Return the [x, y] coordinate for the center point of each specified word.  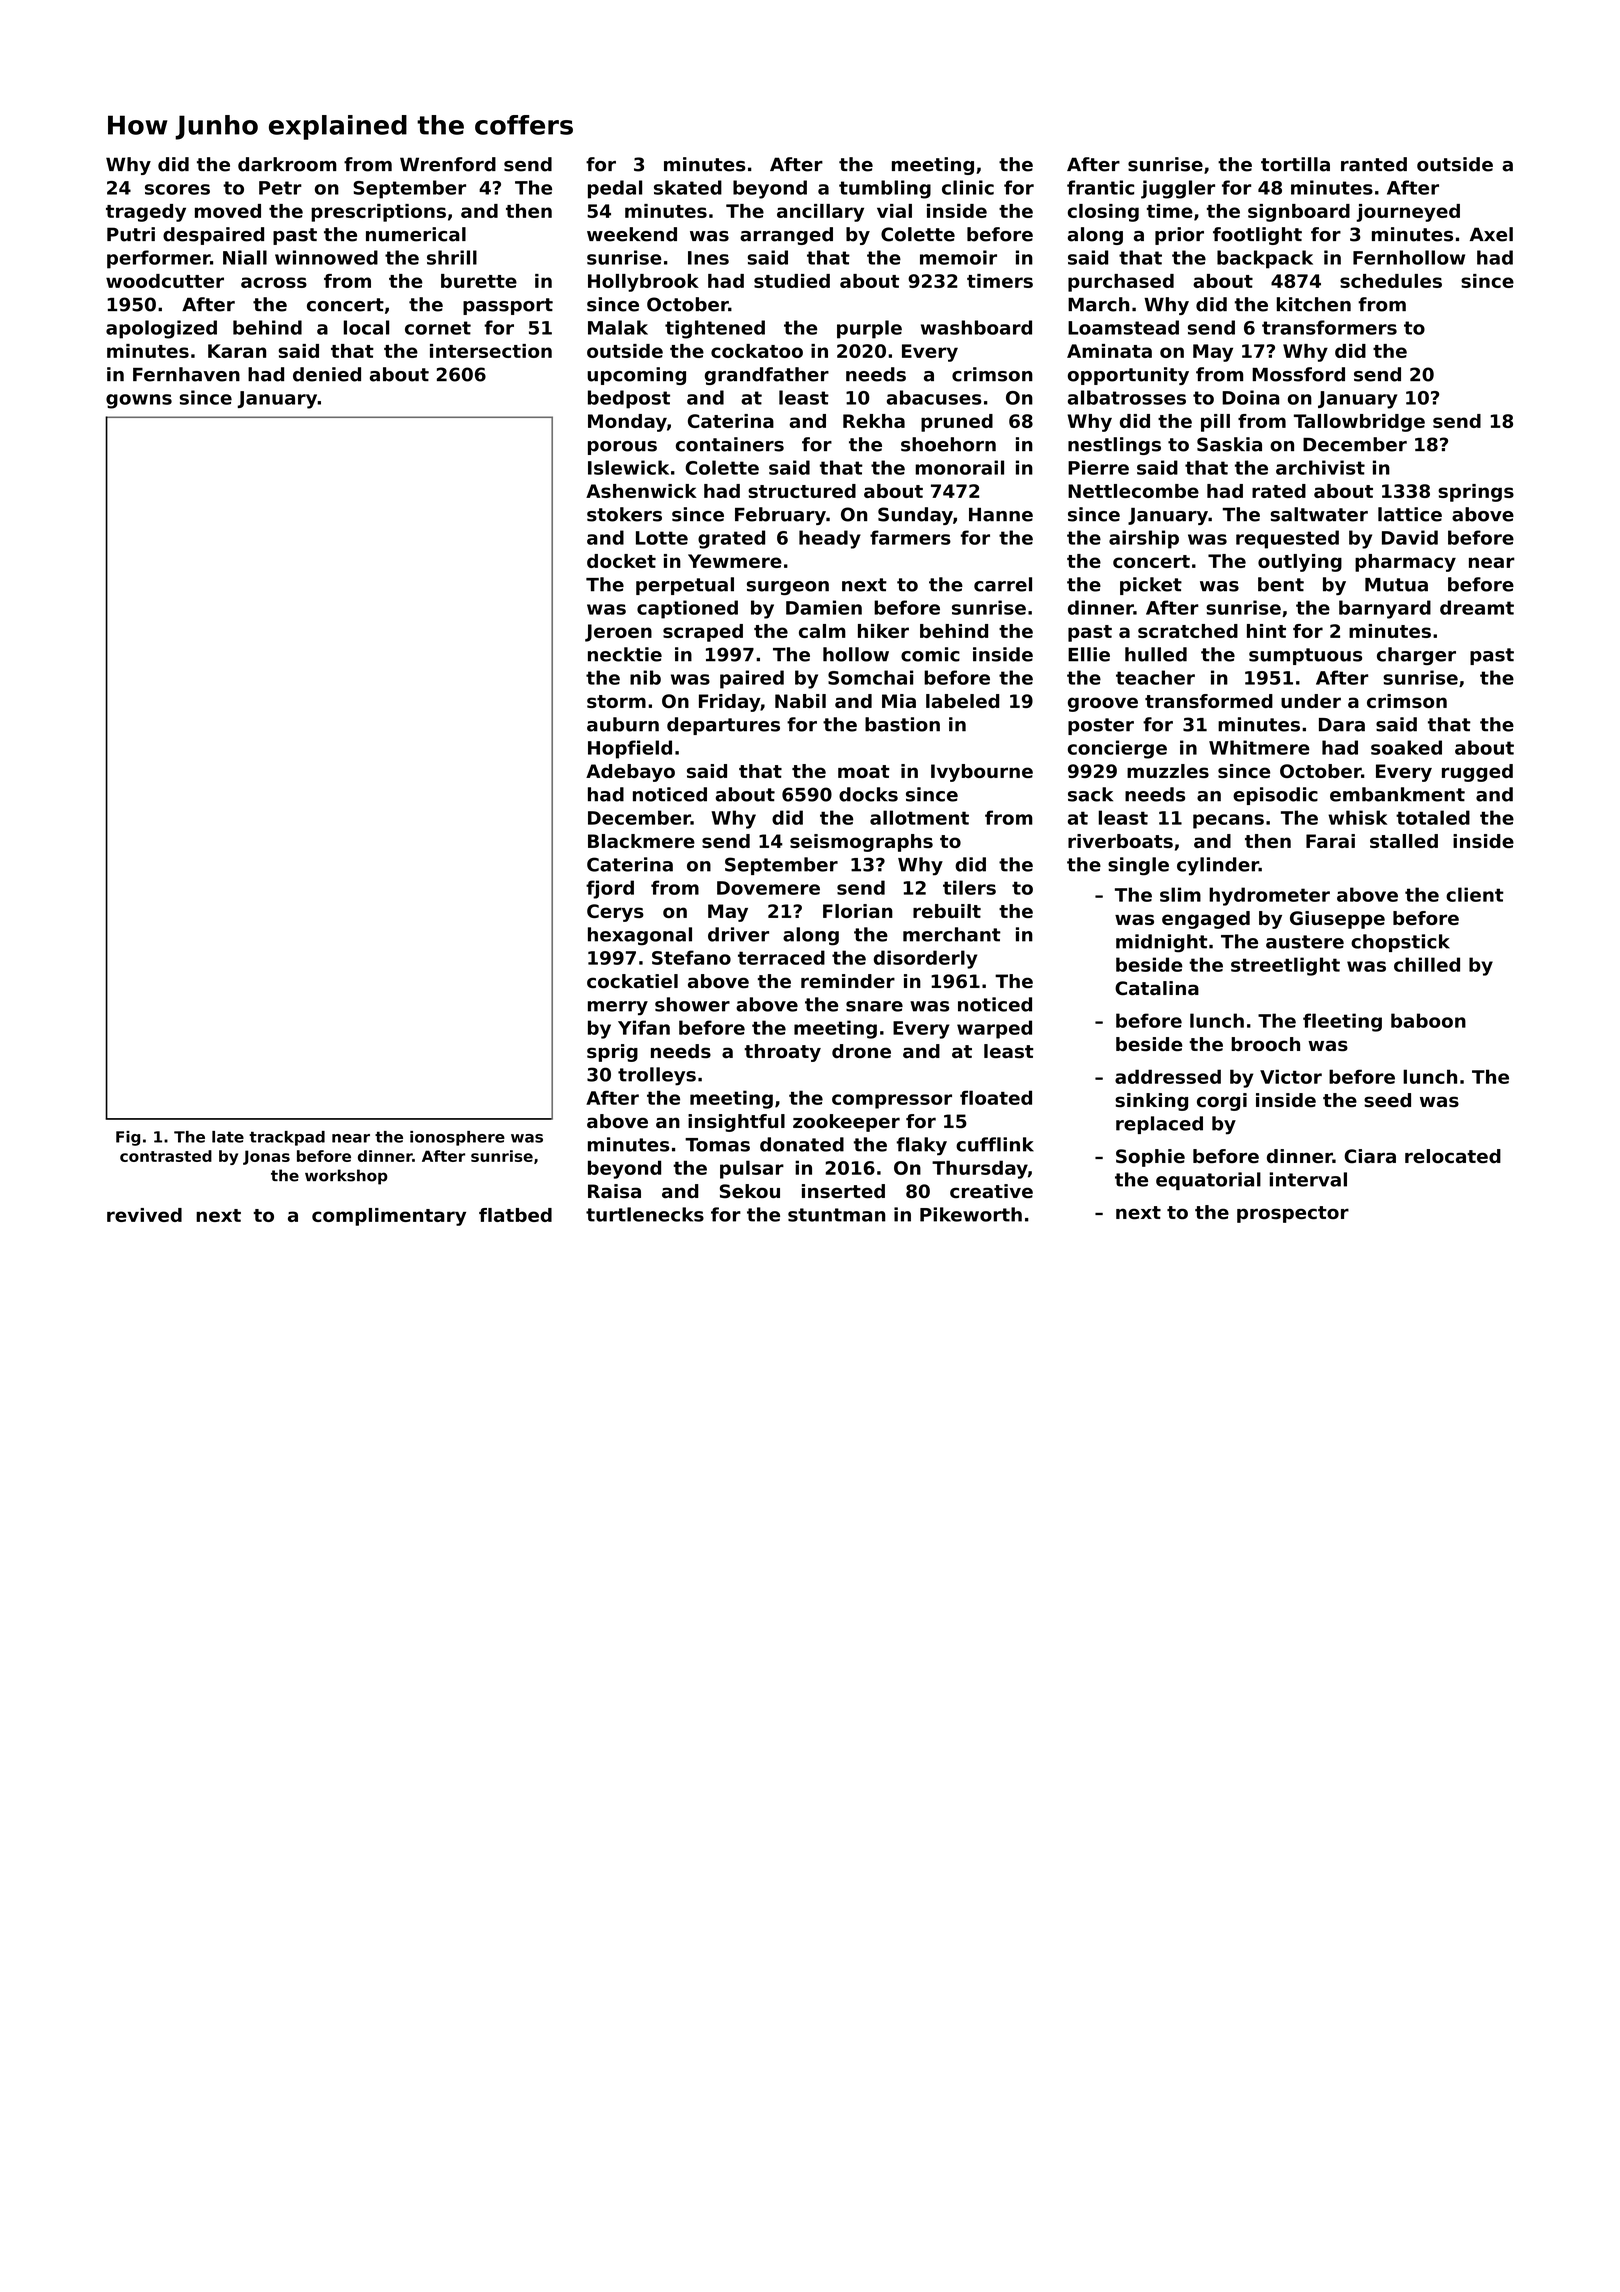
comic [930, 654]
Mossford [1298, 374]
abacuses [934, 397]
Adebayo [630, 773]
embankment [1397, 794]
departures [723, 726]
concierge [1117, 749]
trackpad [287, 1138]
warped [994, 1029]
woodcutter [165, 281]
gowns [139, 401]
